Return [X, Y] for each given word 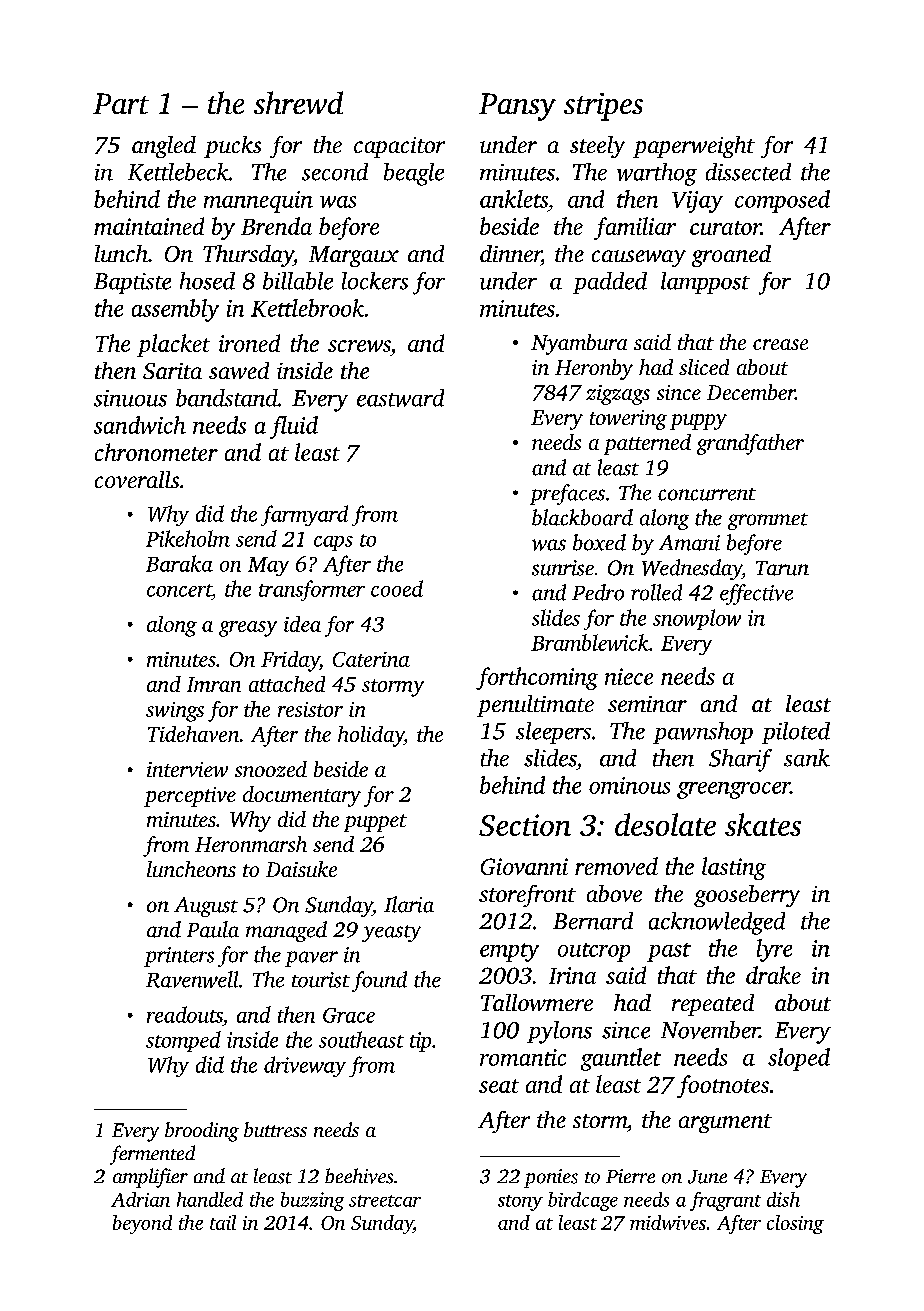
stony [520, 1203]
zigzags [618, 395]
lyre [774, 950]
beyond [142, 1224]
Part [121, 103]
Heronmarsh [251, 844]
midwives [668, 1222]
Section [525, 825]
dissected [748, 172]
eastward [400, 398]
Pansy [517, 107]
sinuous [130, 398]
